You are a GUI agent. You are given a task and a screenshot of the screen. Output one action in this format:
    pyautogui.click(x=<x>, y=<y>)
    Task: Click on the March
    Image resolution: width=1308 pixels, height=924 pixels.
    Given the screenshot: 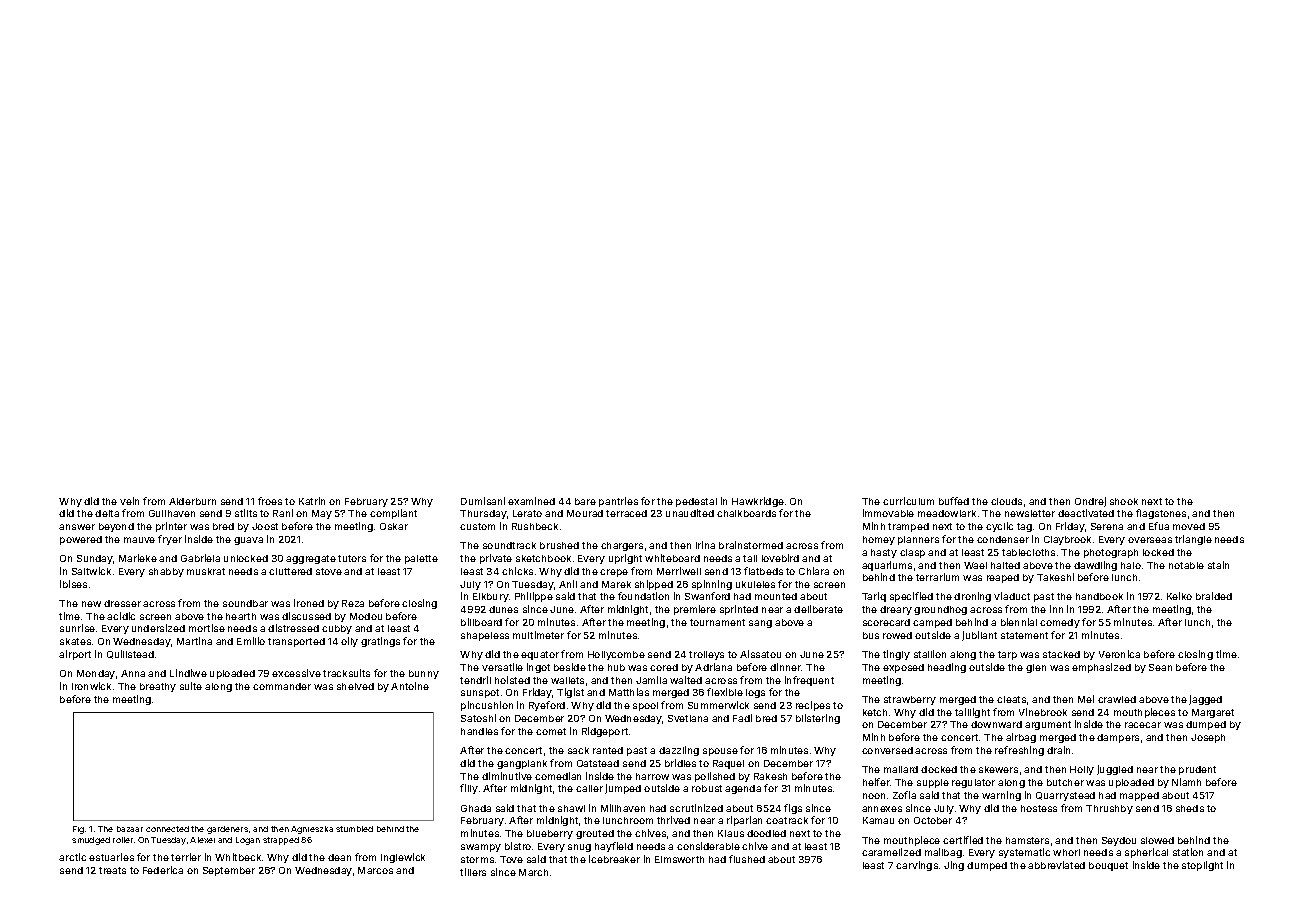 What is the action you would take?
    pyautogui.click(x=533, y=872)
